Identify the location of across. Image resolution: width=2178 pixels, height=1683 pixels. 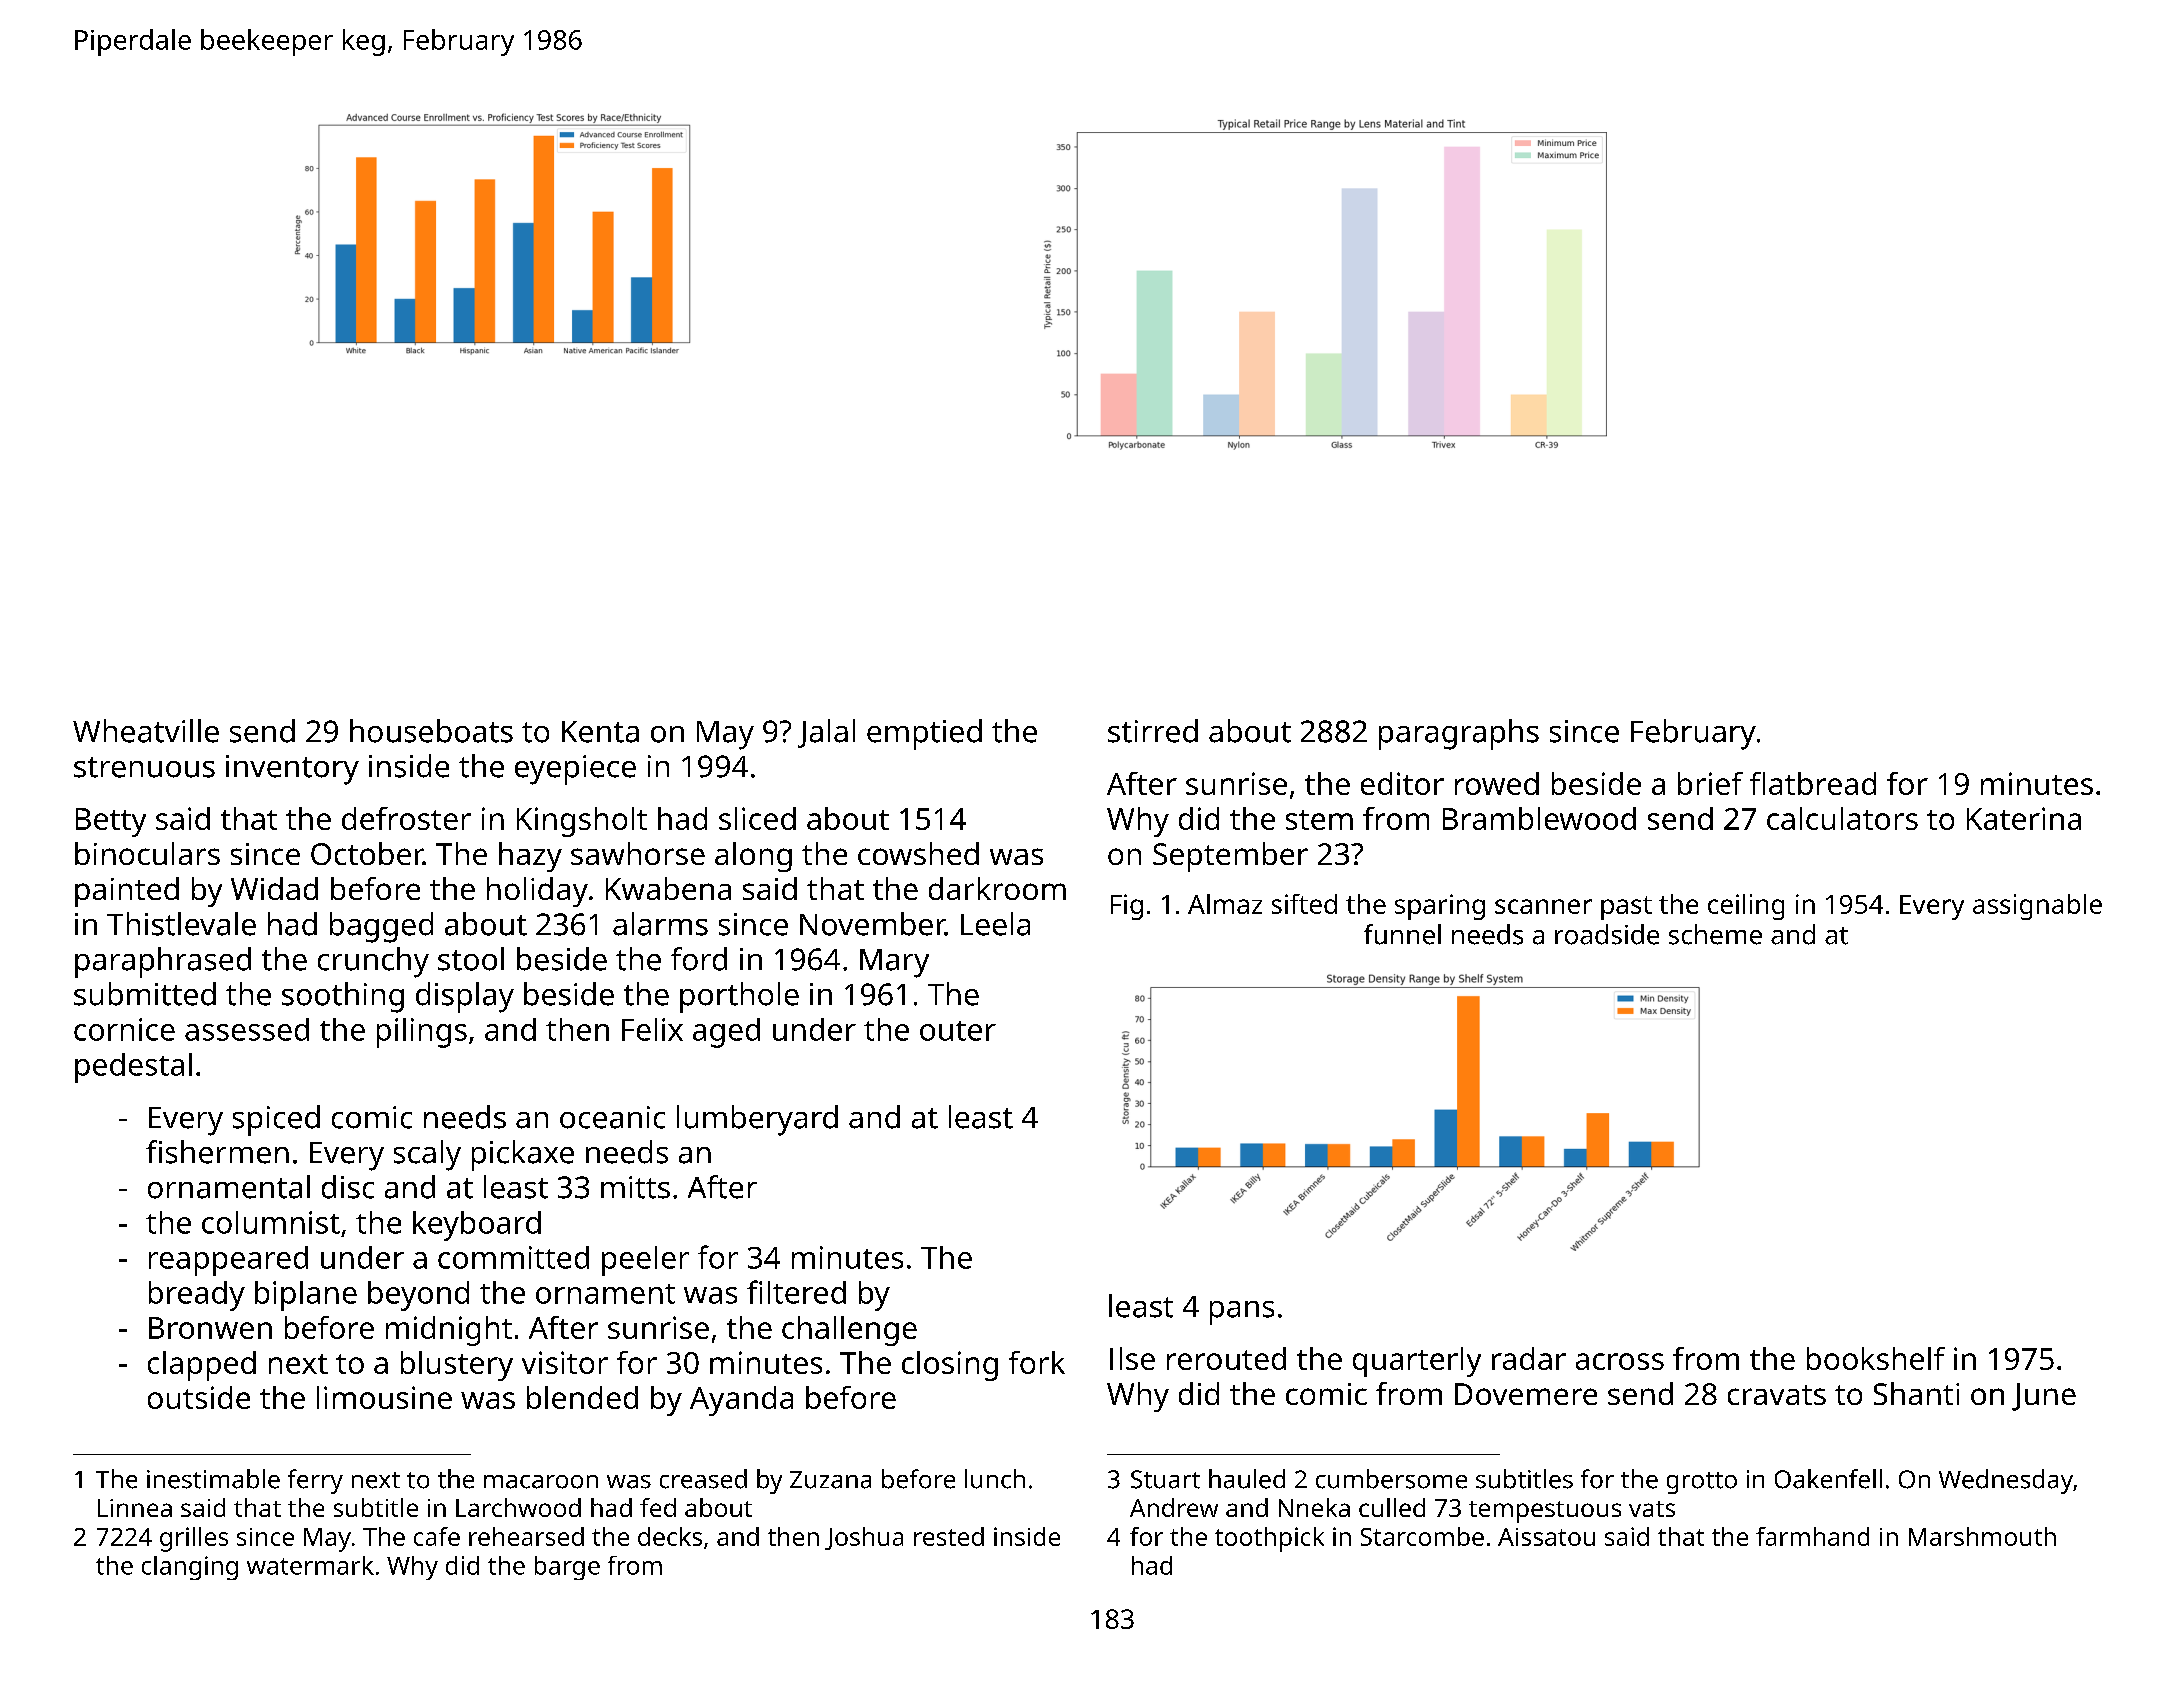
(1620, 1361).
